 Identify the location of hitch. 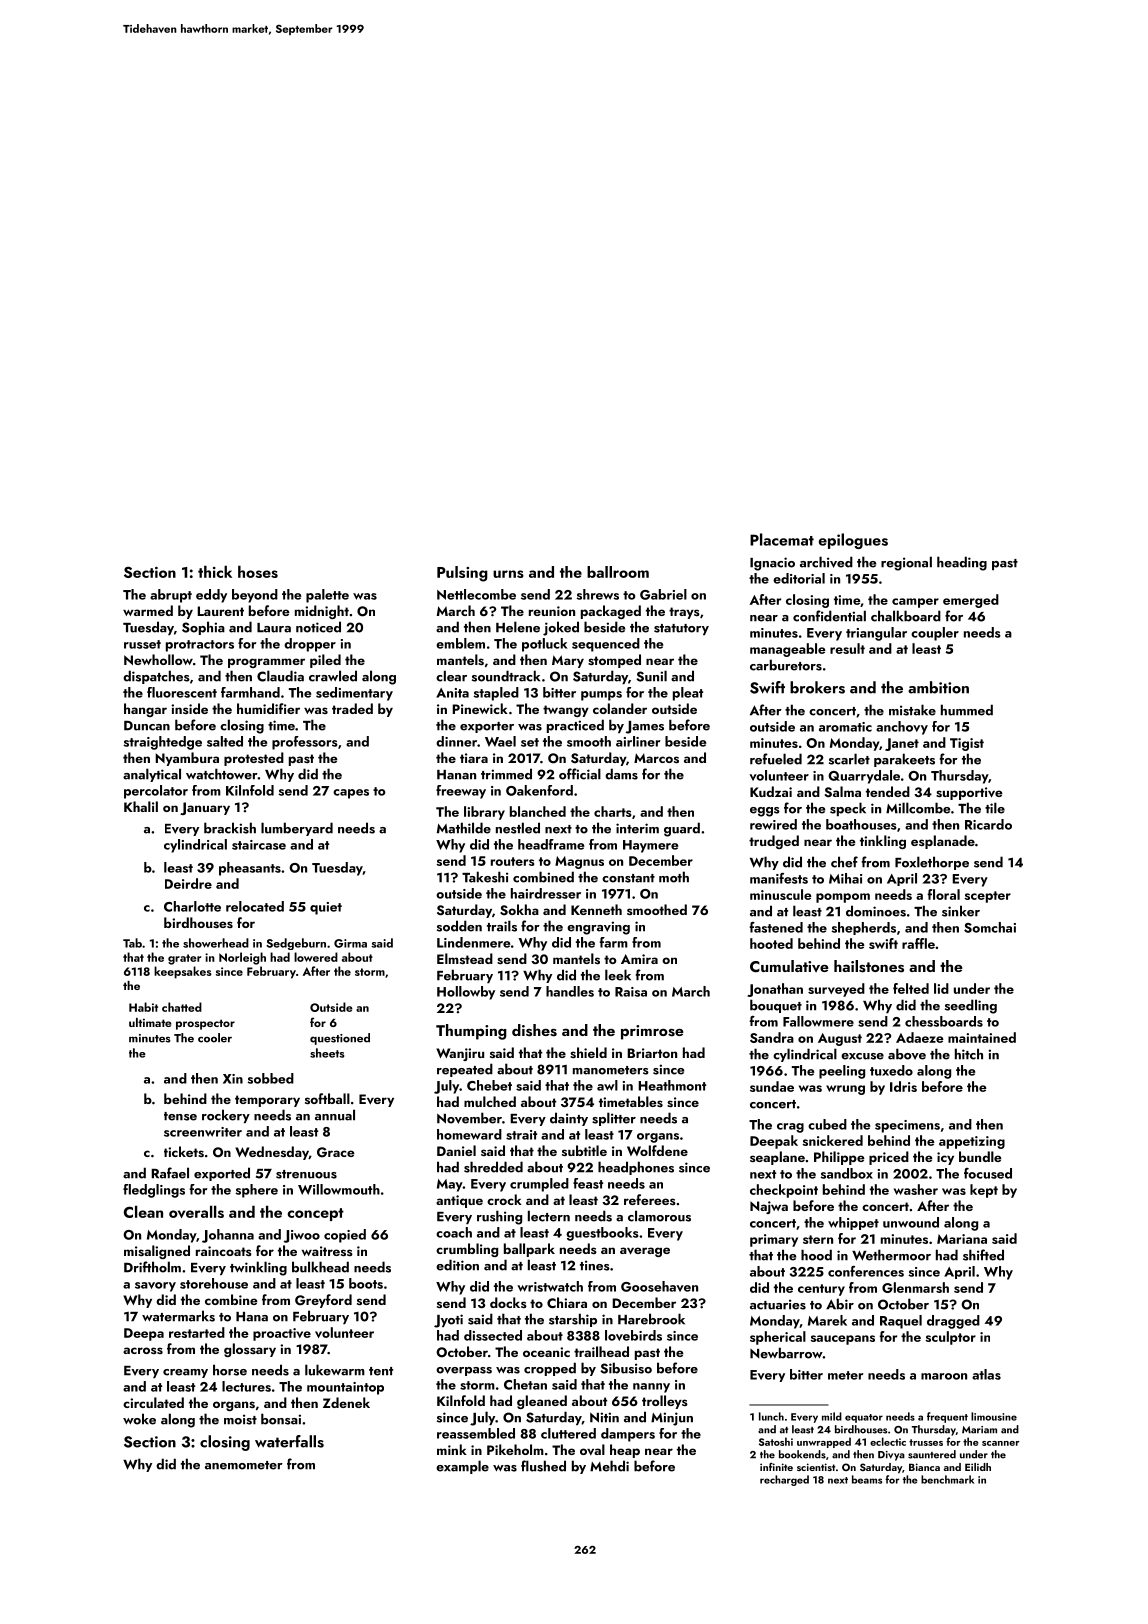
(969, 1054).
